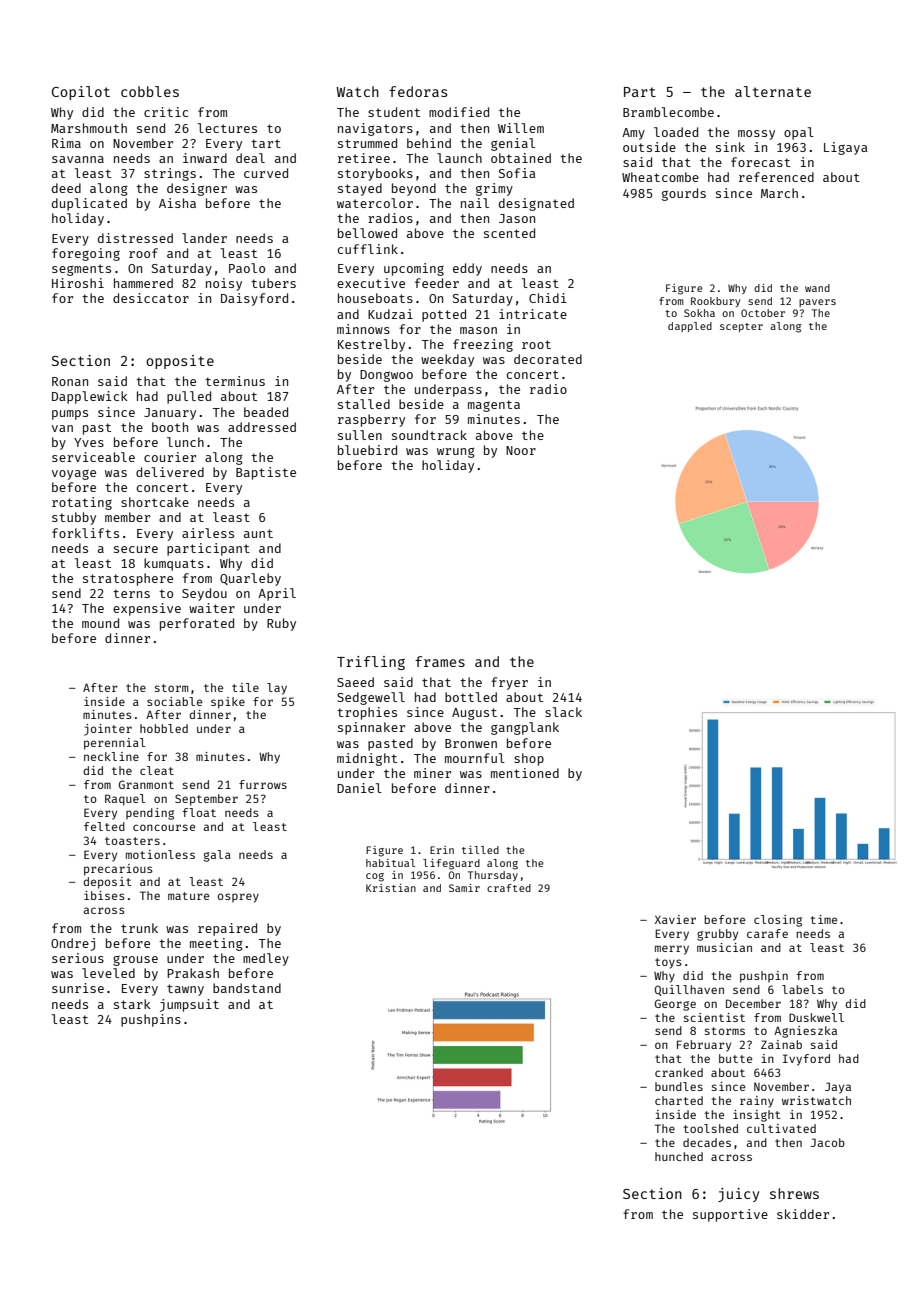 This screenshot has width=924, height=1308. Describe the element at coordinates (730, 1215) in the screenshot. I see `supportive` at that location.
